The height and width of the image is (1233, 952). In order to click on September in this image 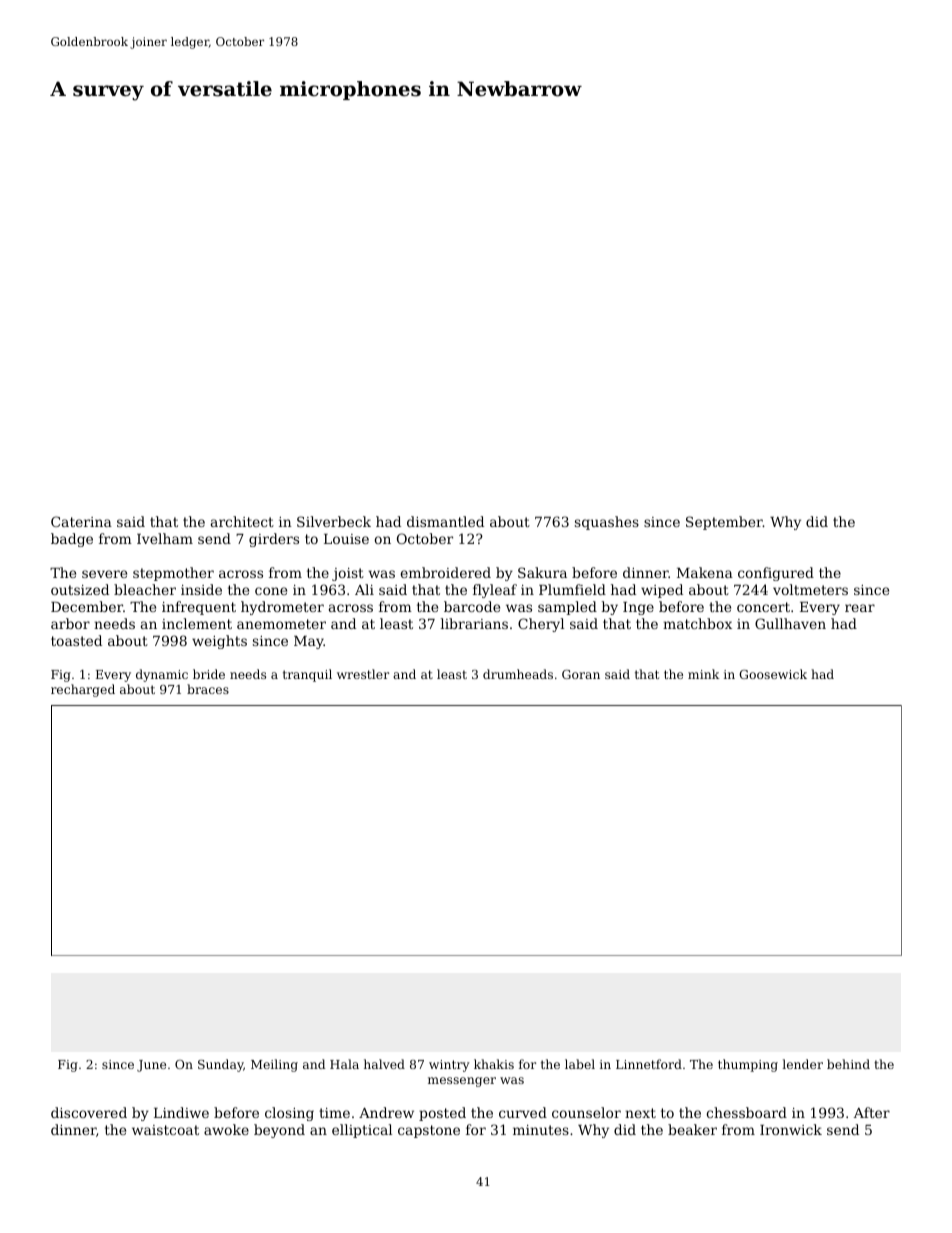, I will do `click(724, 523)`.
